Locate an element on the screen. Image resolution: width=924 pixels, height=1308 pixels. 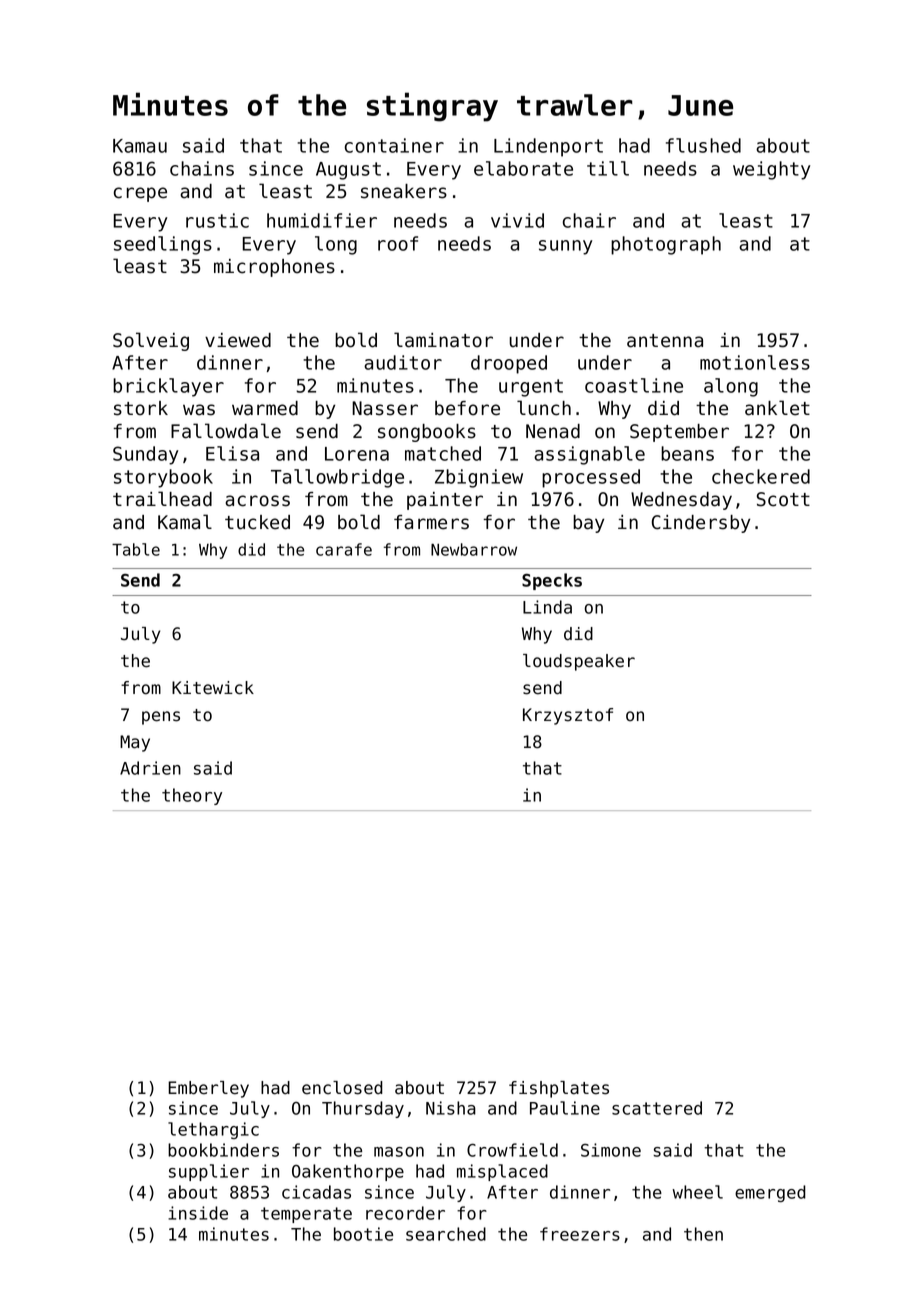
theory is located at coordinates (192, 796).
